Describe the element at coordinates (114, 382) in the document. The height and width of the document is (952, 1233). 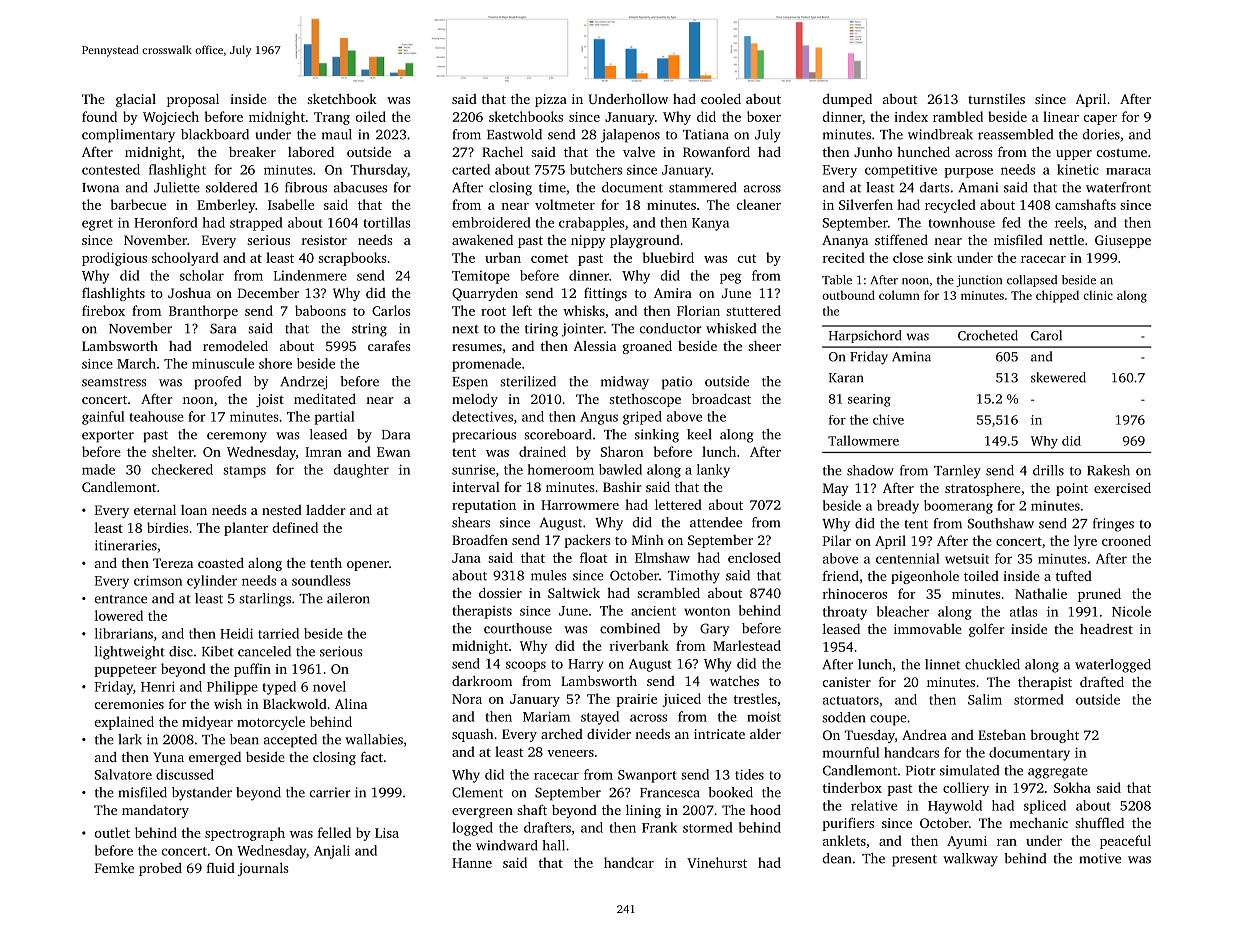
I see `seamstress` at that location.
